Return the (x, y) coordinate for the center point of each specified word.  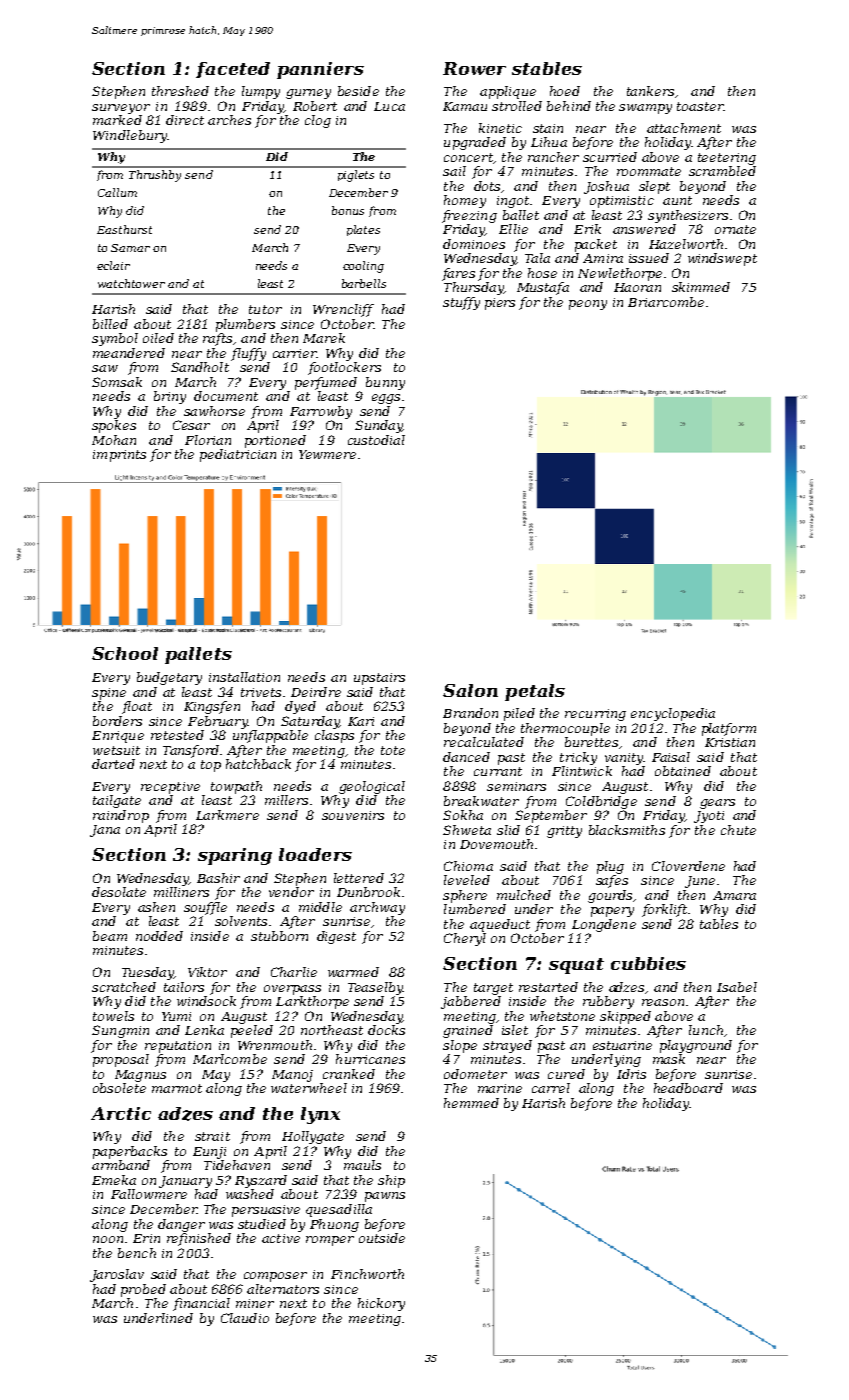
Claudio (245, 1318)
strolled (517, 106)
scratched (124, 987)
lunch (706, 1030)
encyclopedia (673, 714)
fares (458, 274)
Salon (470, 690)
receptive (170, 788)
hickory (381, 1304)
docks (386, 1030)
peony (588, 305)
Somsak (117, 382)
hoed (565, 91)
